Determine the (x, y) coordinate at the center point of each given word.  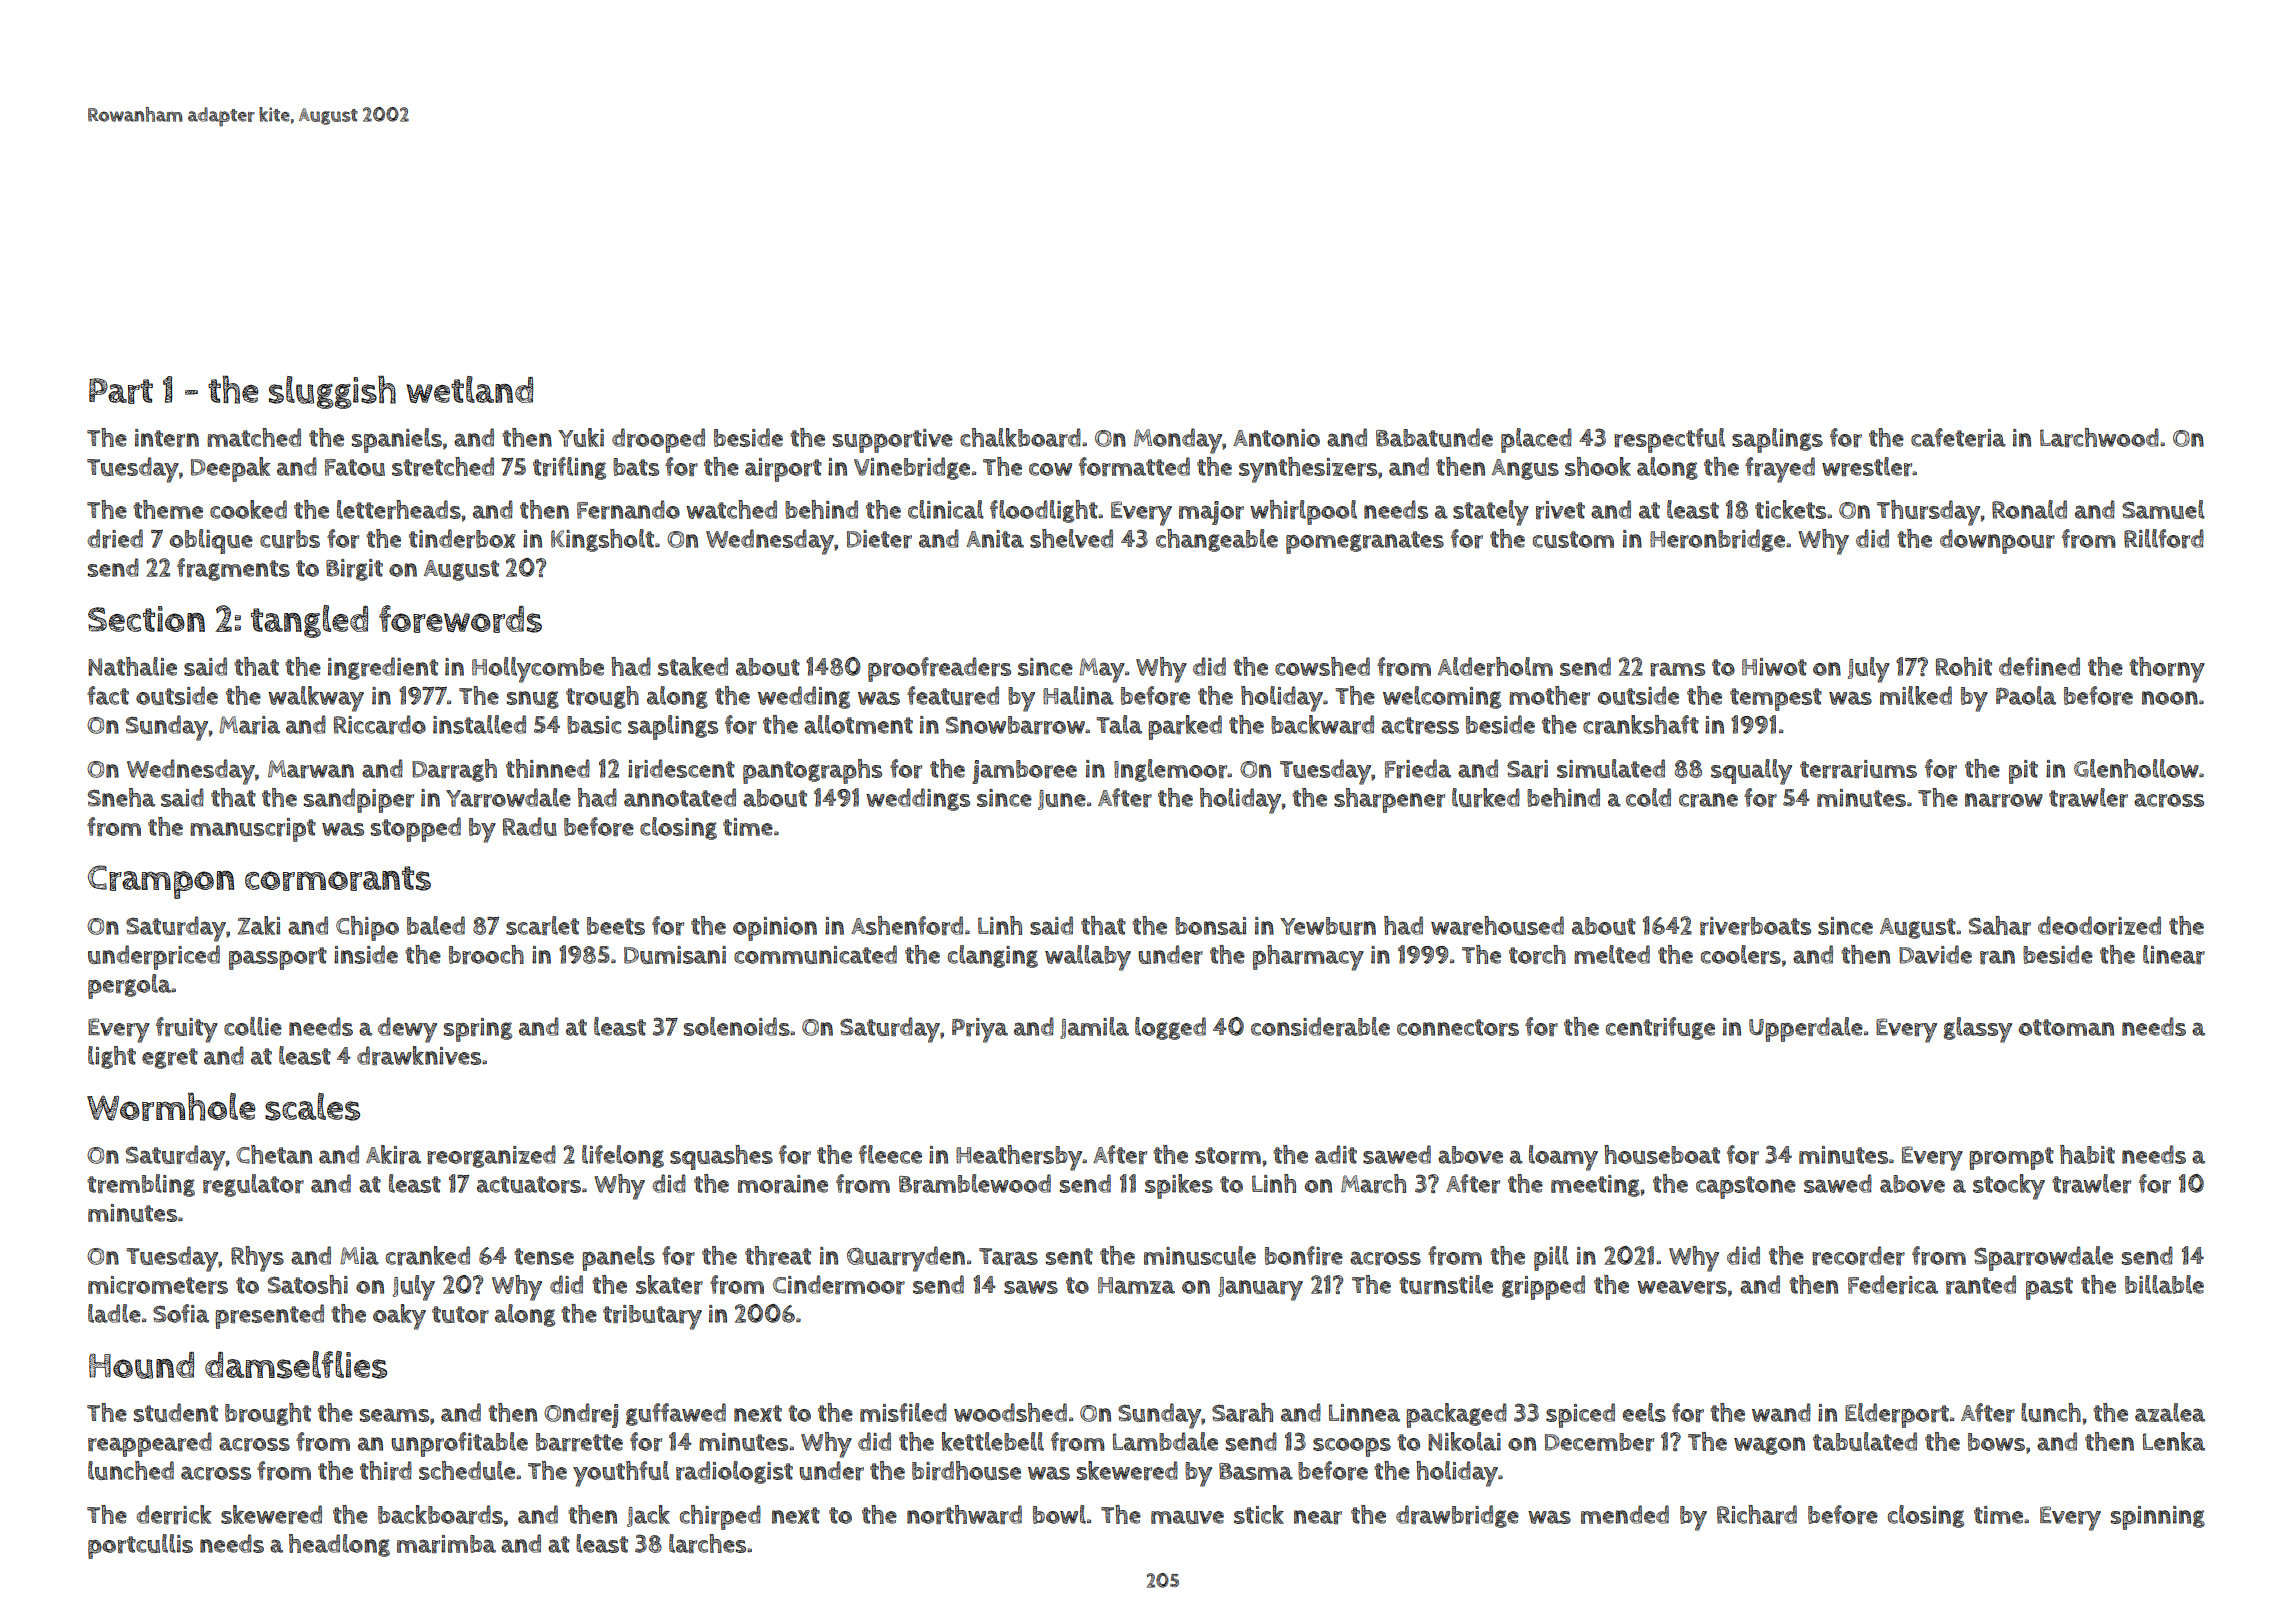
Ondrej (581, 1415)
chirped (720, 1517)
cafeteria (1958, 438)
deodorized (2099, 926)
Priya (980, 1030)
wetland (469, 389)
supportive (893, 441)
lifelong (623, 1156)
